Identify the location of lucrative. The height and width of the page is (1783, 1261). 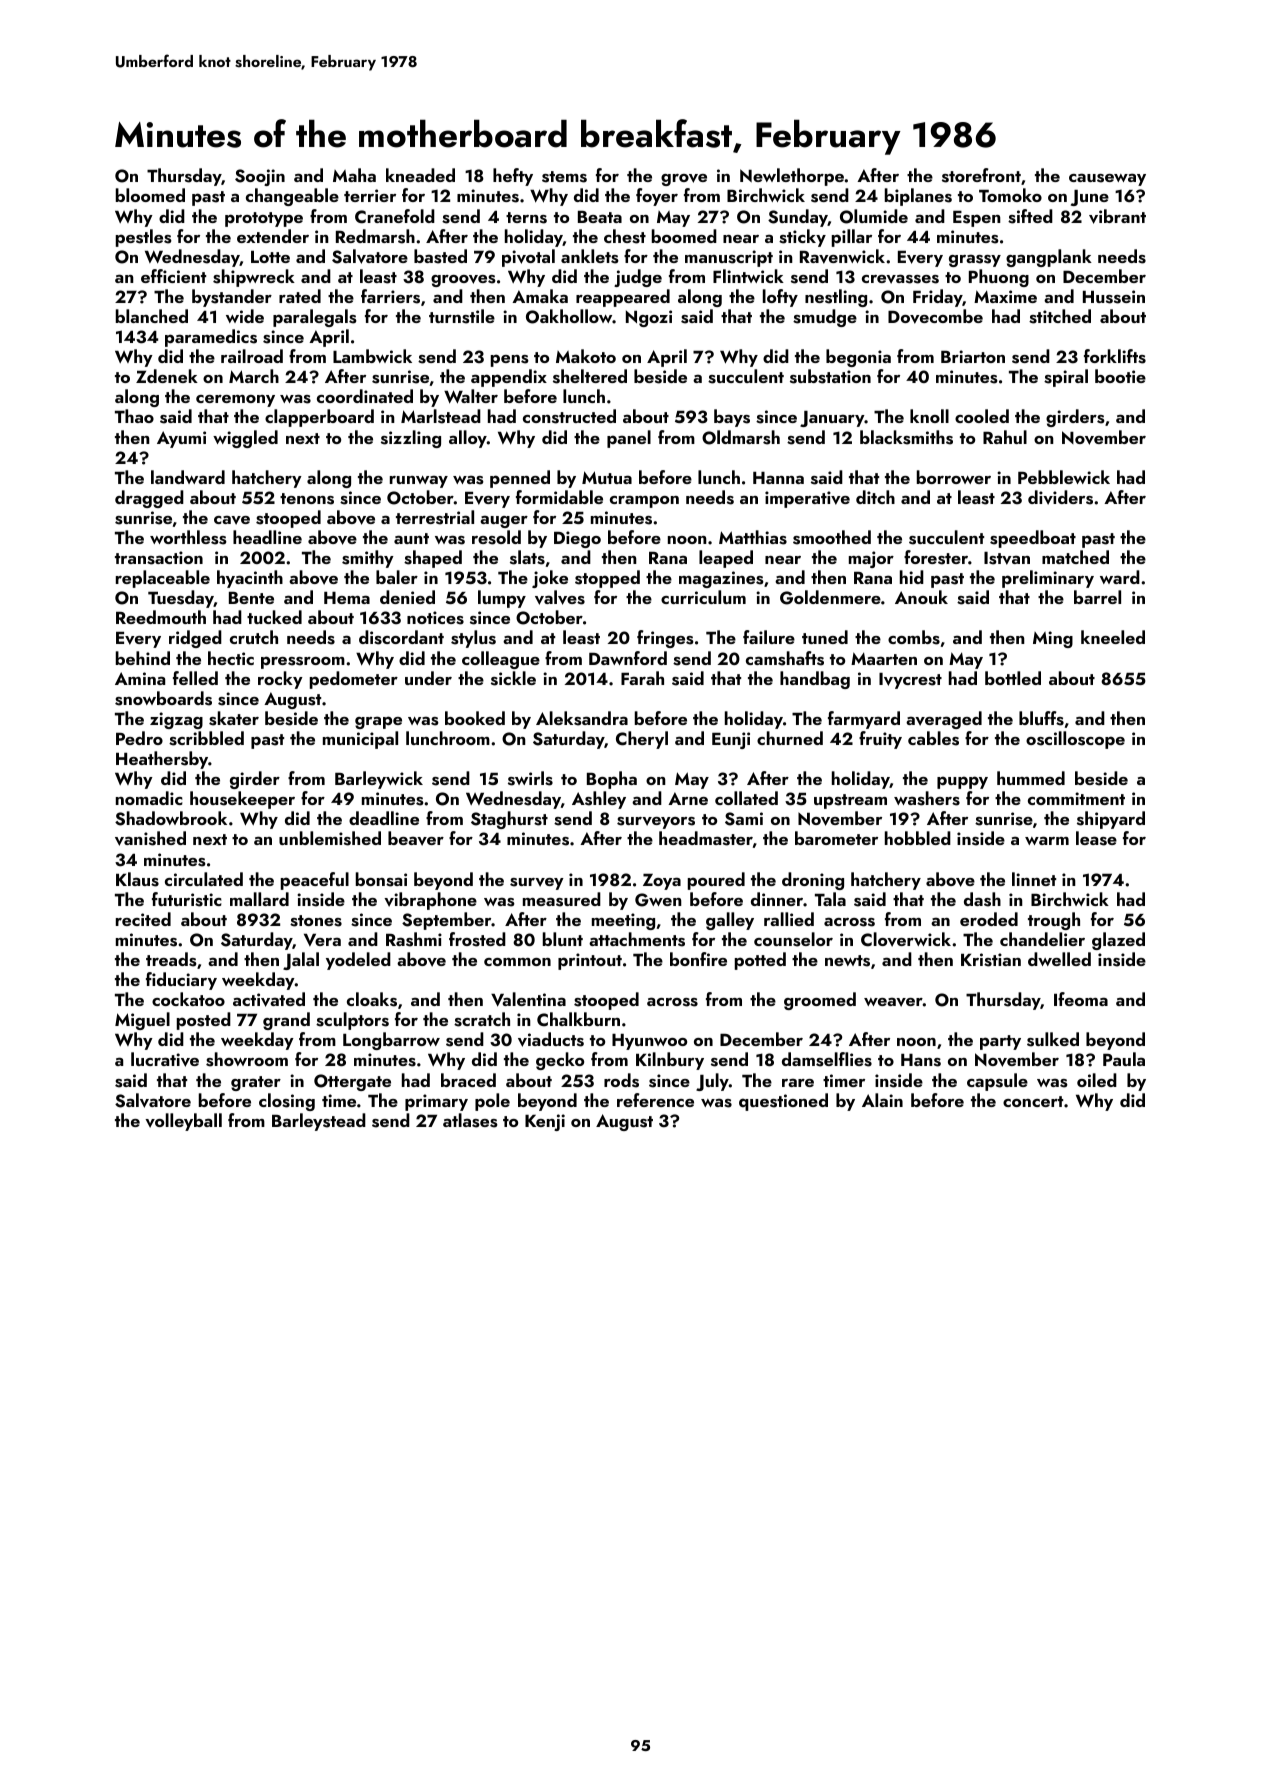
(165, 1059).
